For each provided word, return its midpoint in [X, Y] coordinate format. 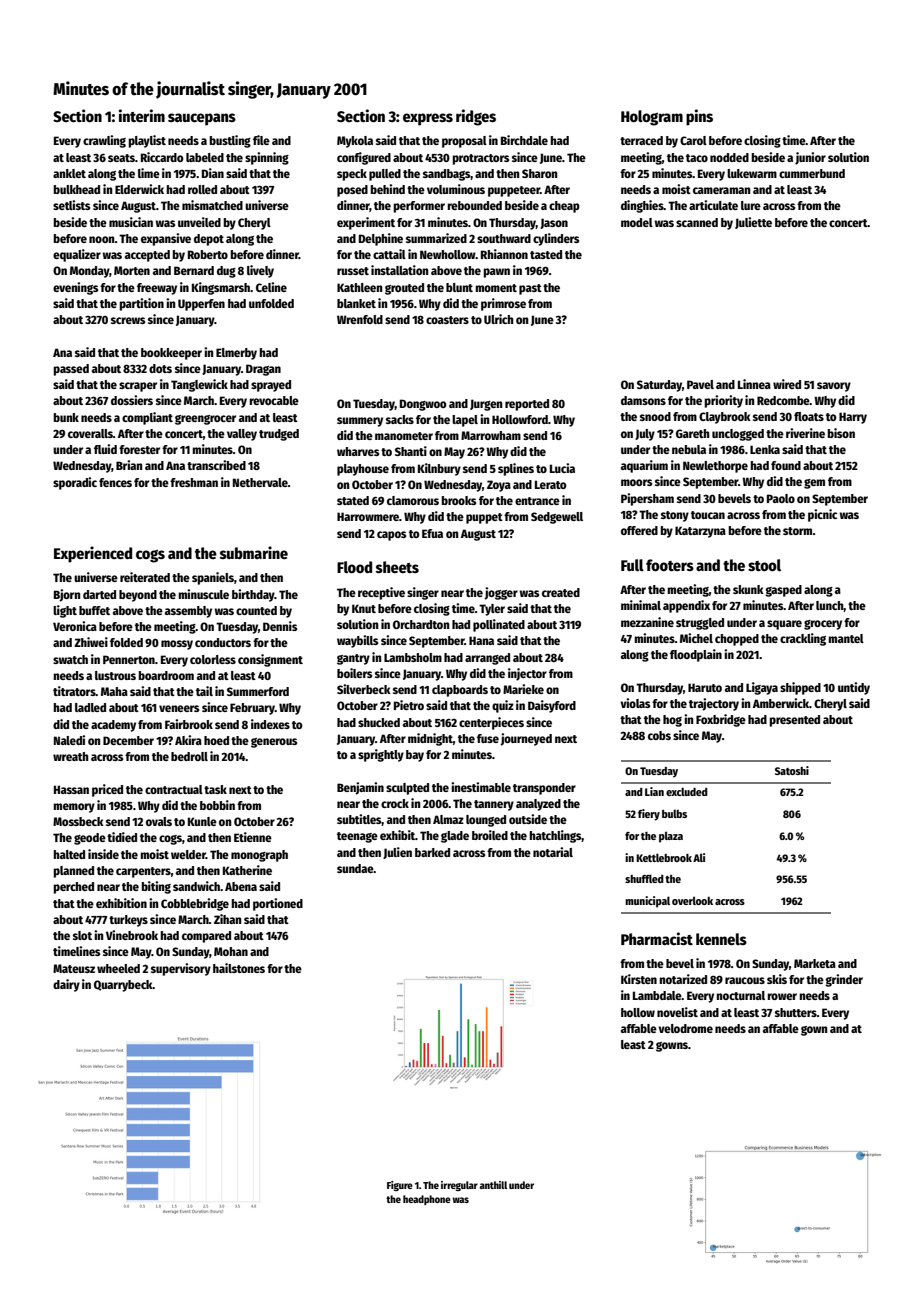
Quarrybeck [123, 986]
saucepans [202, 119]
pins [699, 117]
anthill [493, 1185]
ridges [476, 117]
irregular [459, 1186]
